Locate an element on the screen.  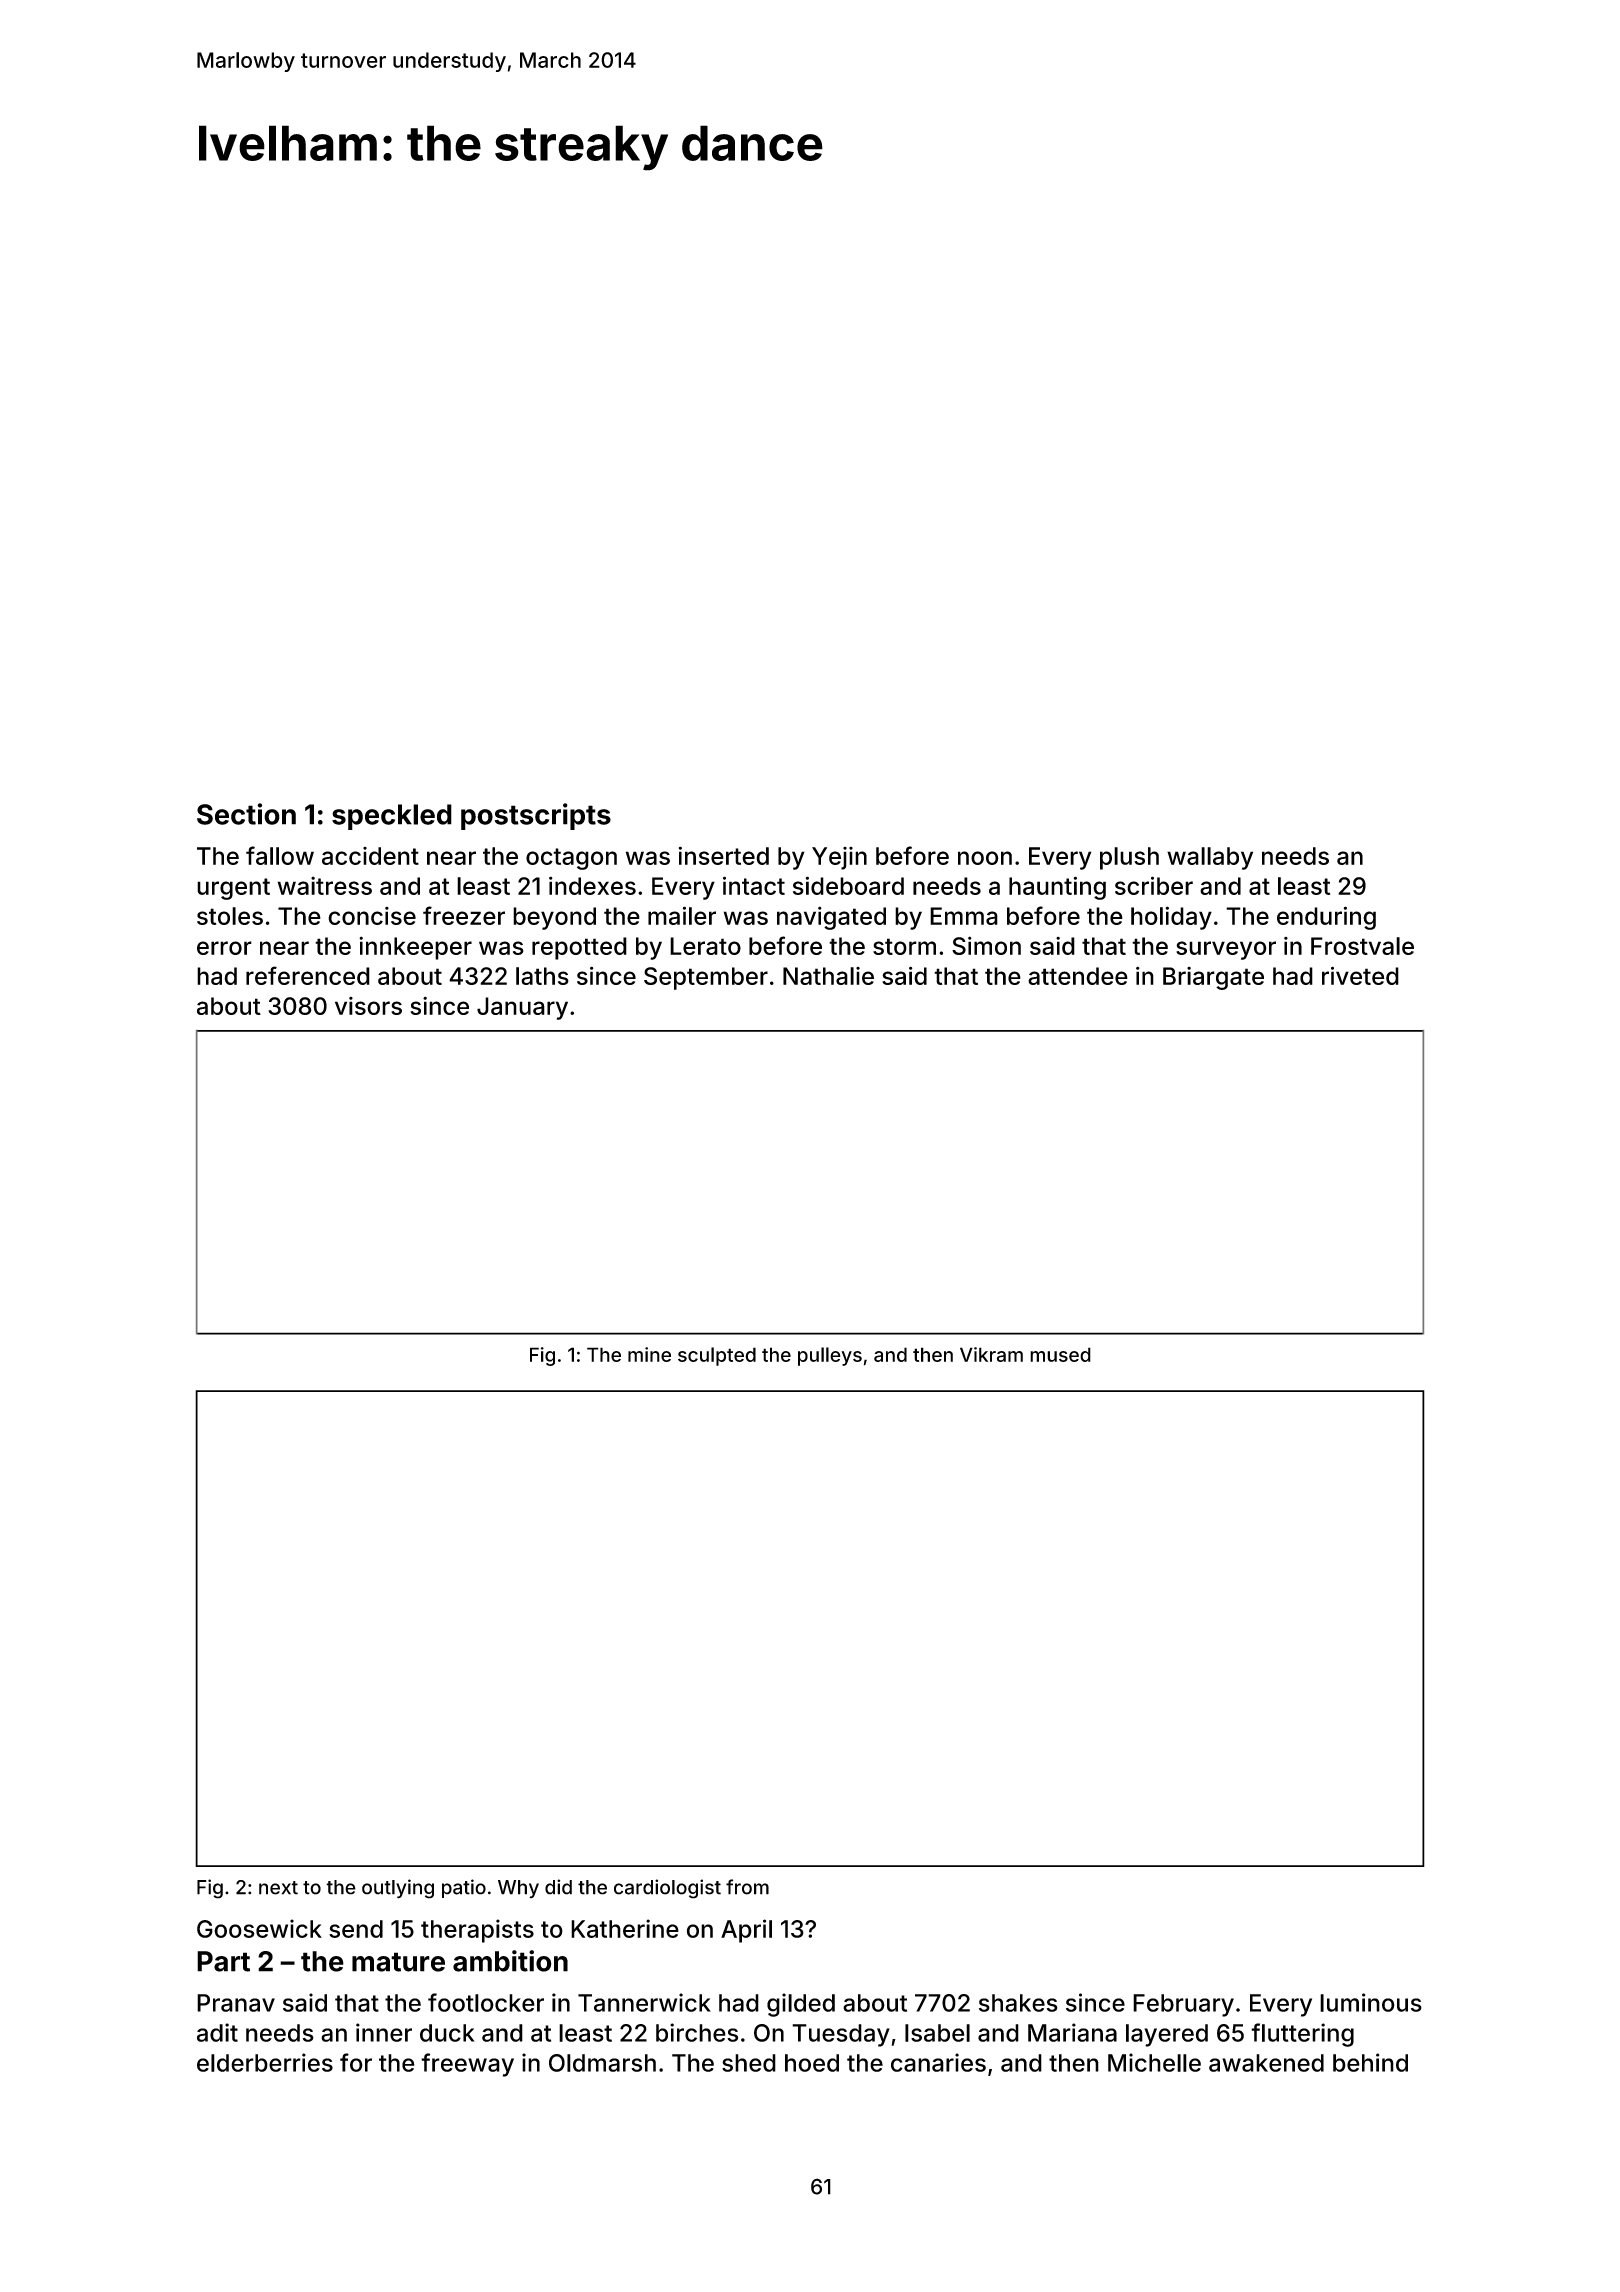
canaries is located at coordinates (938, 2062).
